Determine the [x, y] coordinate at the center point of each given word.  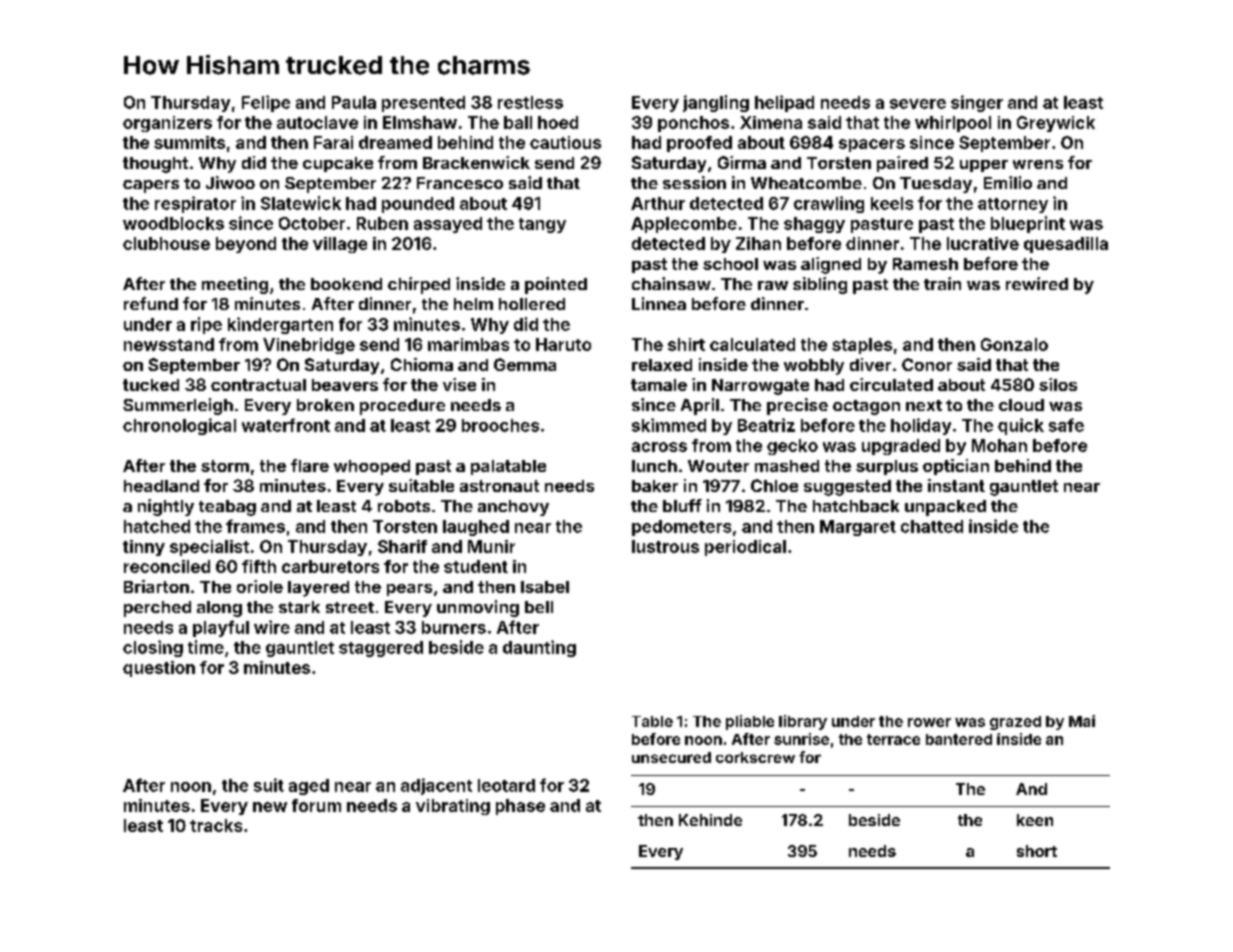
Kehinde [710, 820]
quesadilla [1066, 245]
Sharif [402, 546]
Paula [354, 102]
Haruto [563, 344]
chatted [932, 526]
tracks [216, 825]
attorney [1013, 205]
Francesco [460, 183]
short [1037, 851]
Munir [491, 546]
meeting [235, 285]
